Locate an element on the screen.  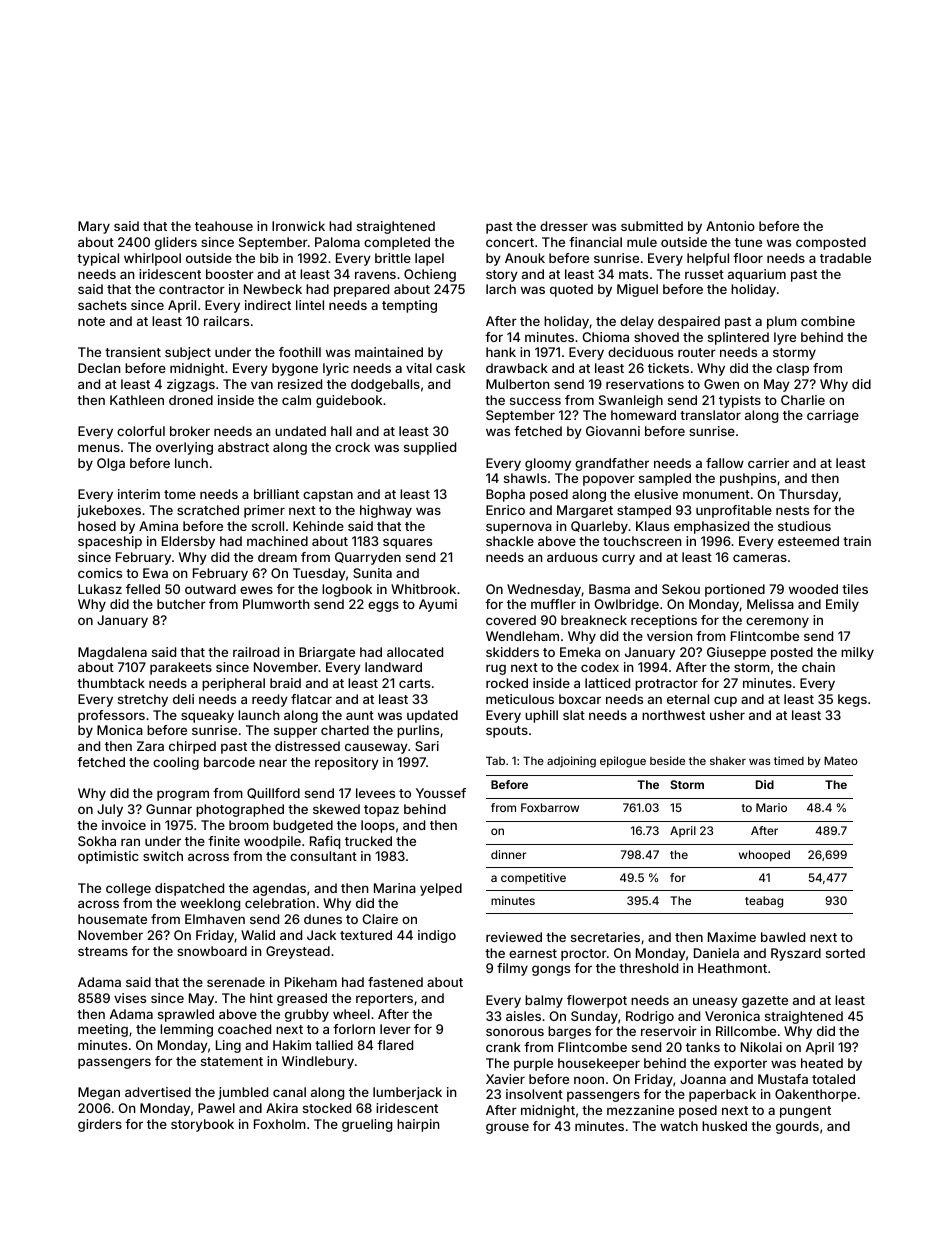
whooped is located at coordinates (764, 856).
